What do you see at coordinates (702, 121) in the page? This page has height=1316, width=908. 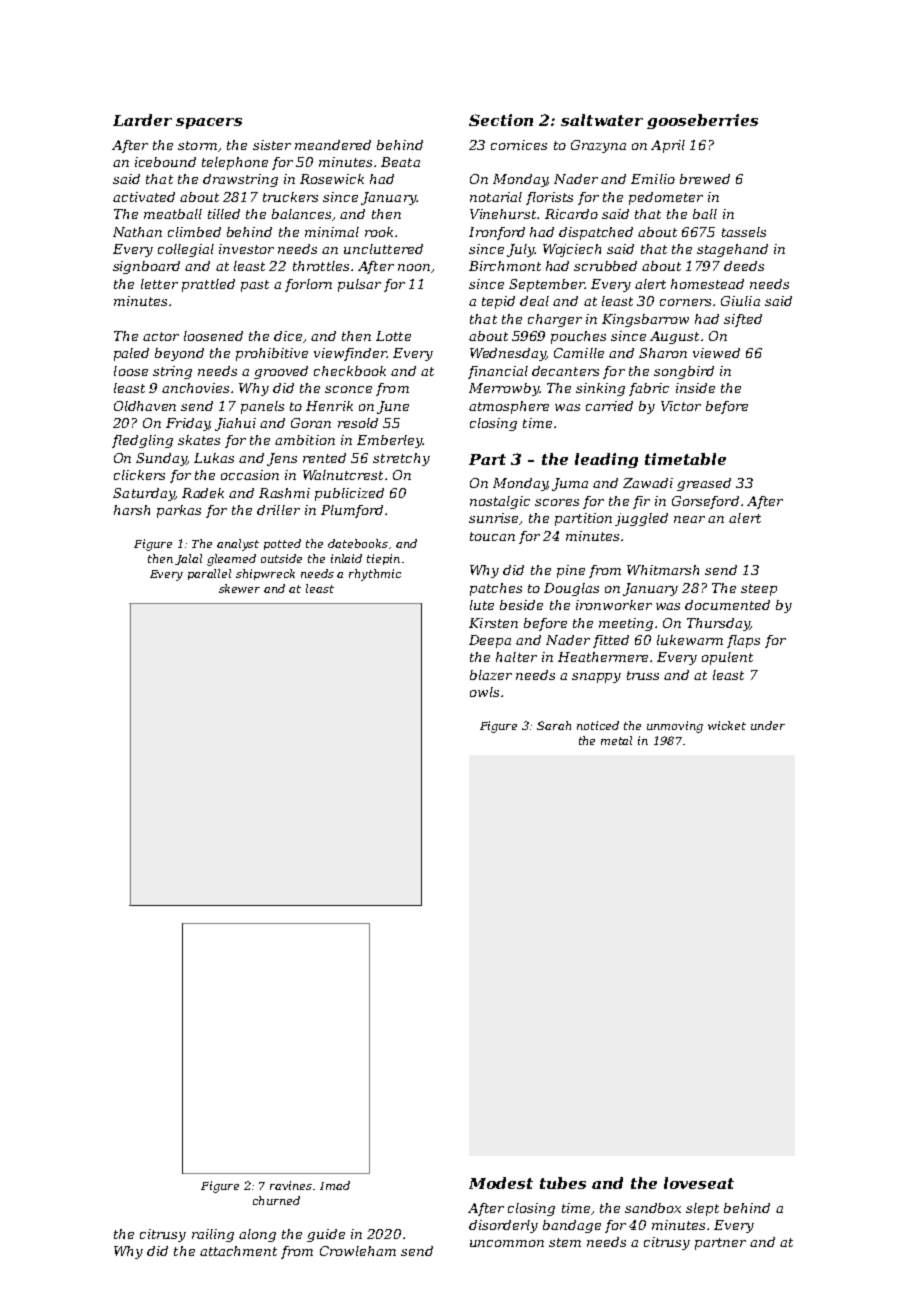 I see `gooseberries` at bounding box center [702, 121].
